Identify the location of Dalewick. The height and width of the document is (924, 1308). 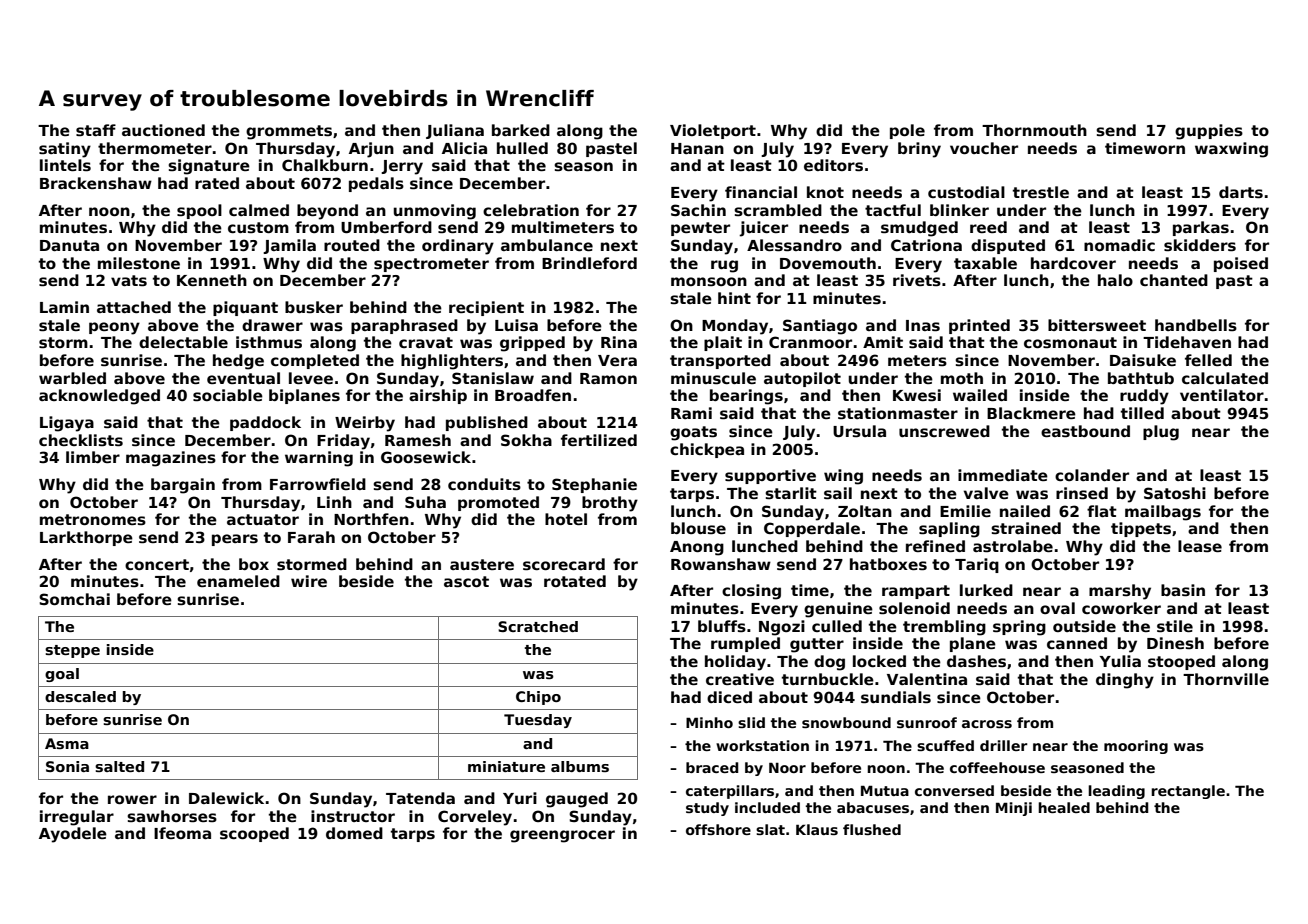
(226, 798).
